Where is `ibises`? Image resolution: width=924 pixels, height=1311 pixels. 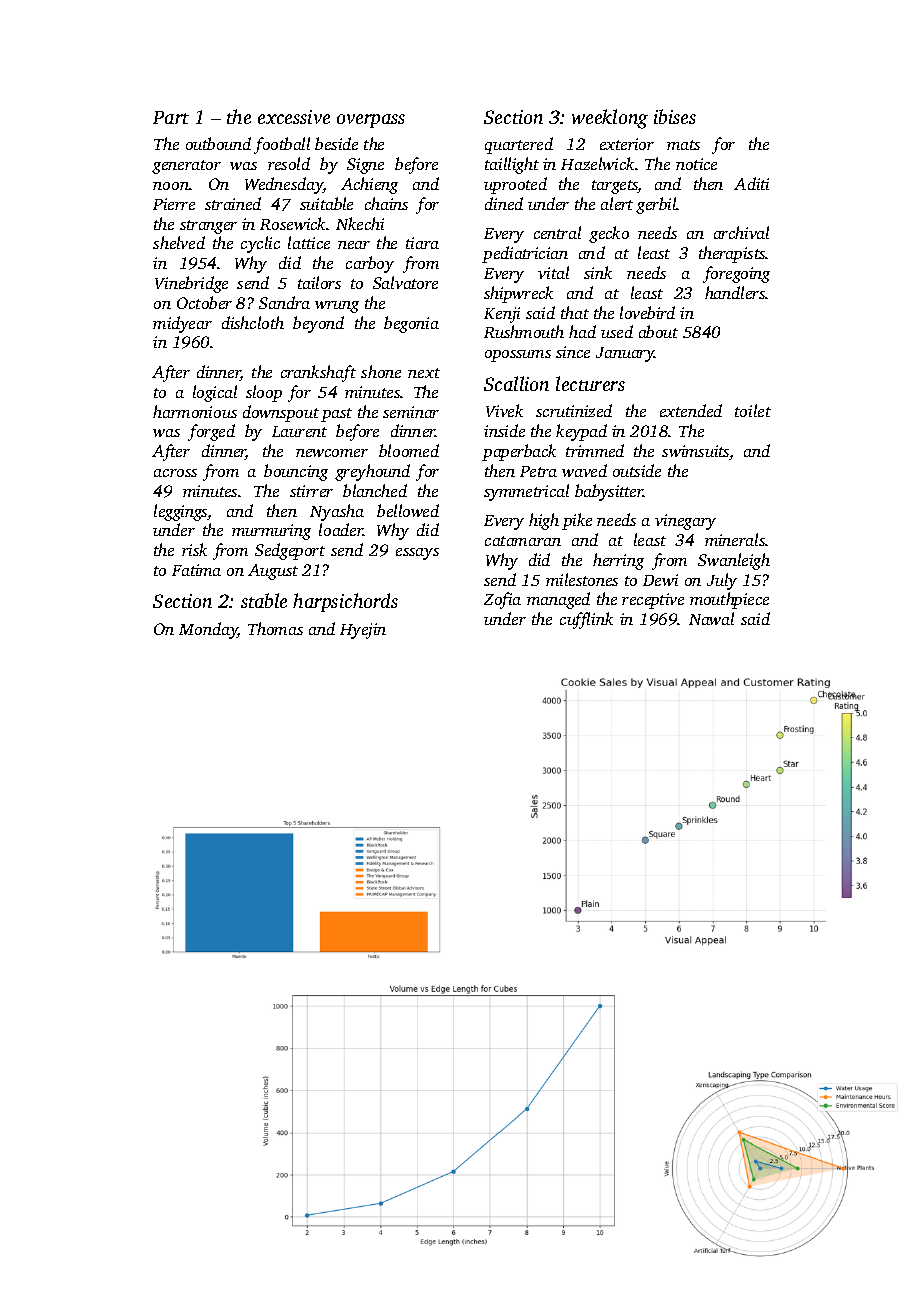
ibises is located at coordinates (675, 116).
